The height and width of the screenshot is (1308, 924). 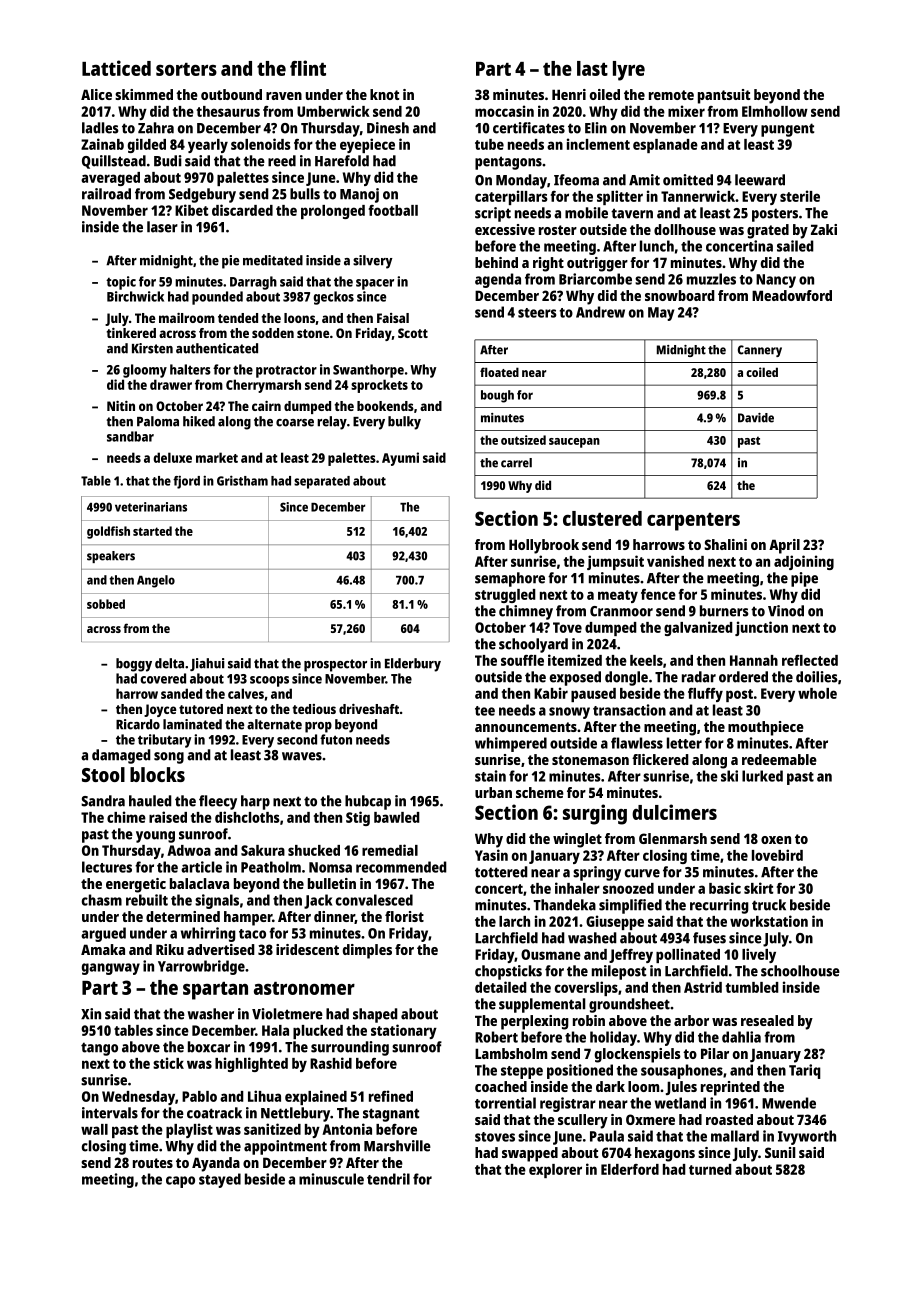 I want to click on capo, so click(x=180, y=1182).
